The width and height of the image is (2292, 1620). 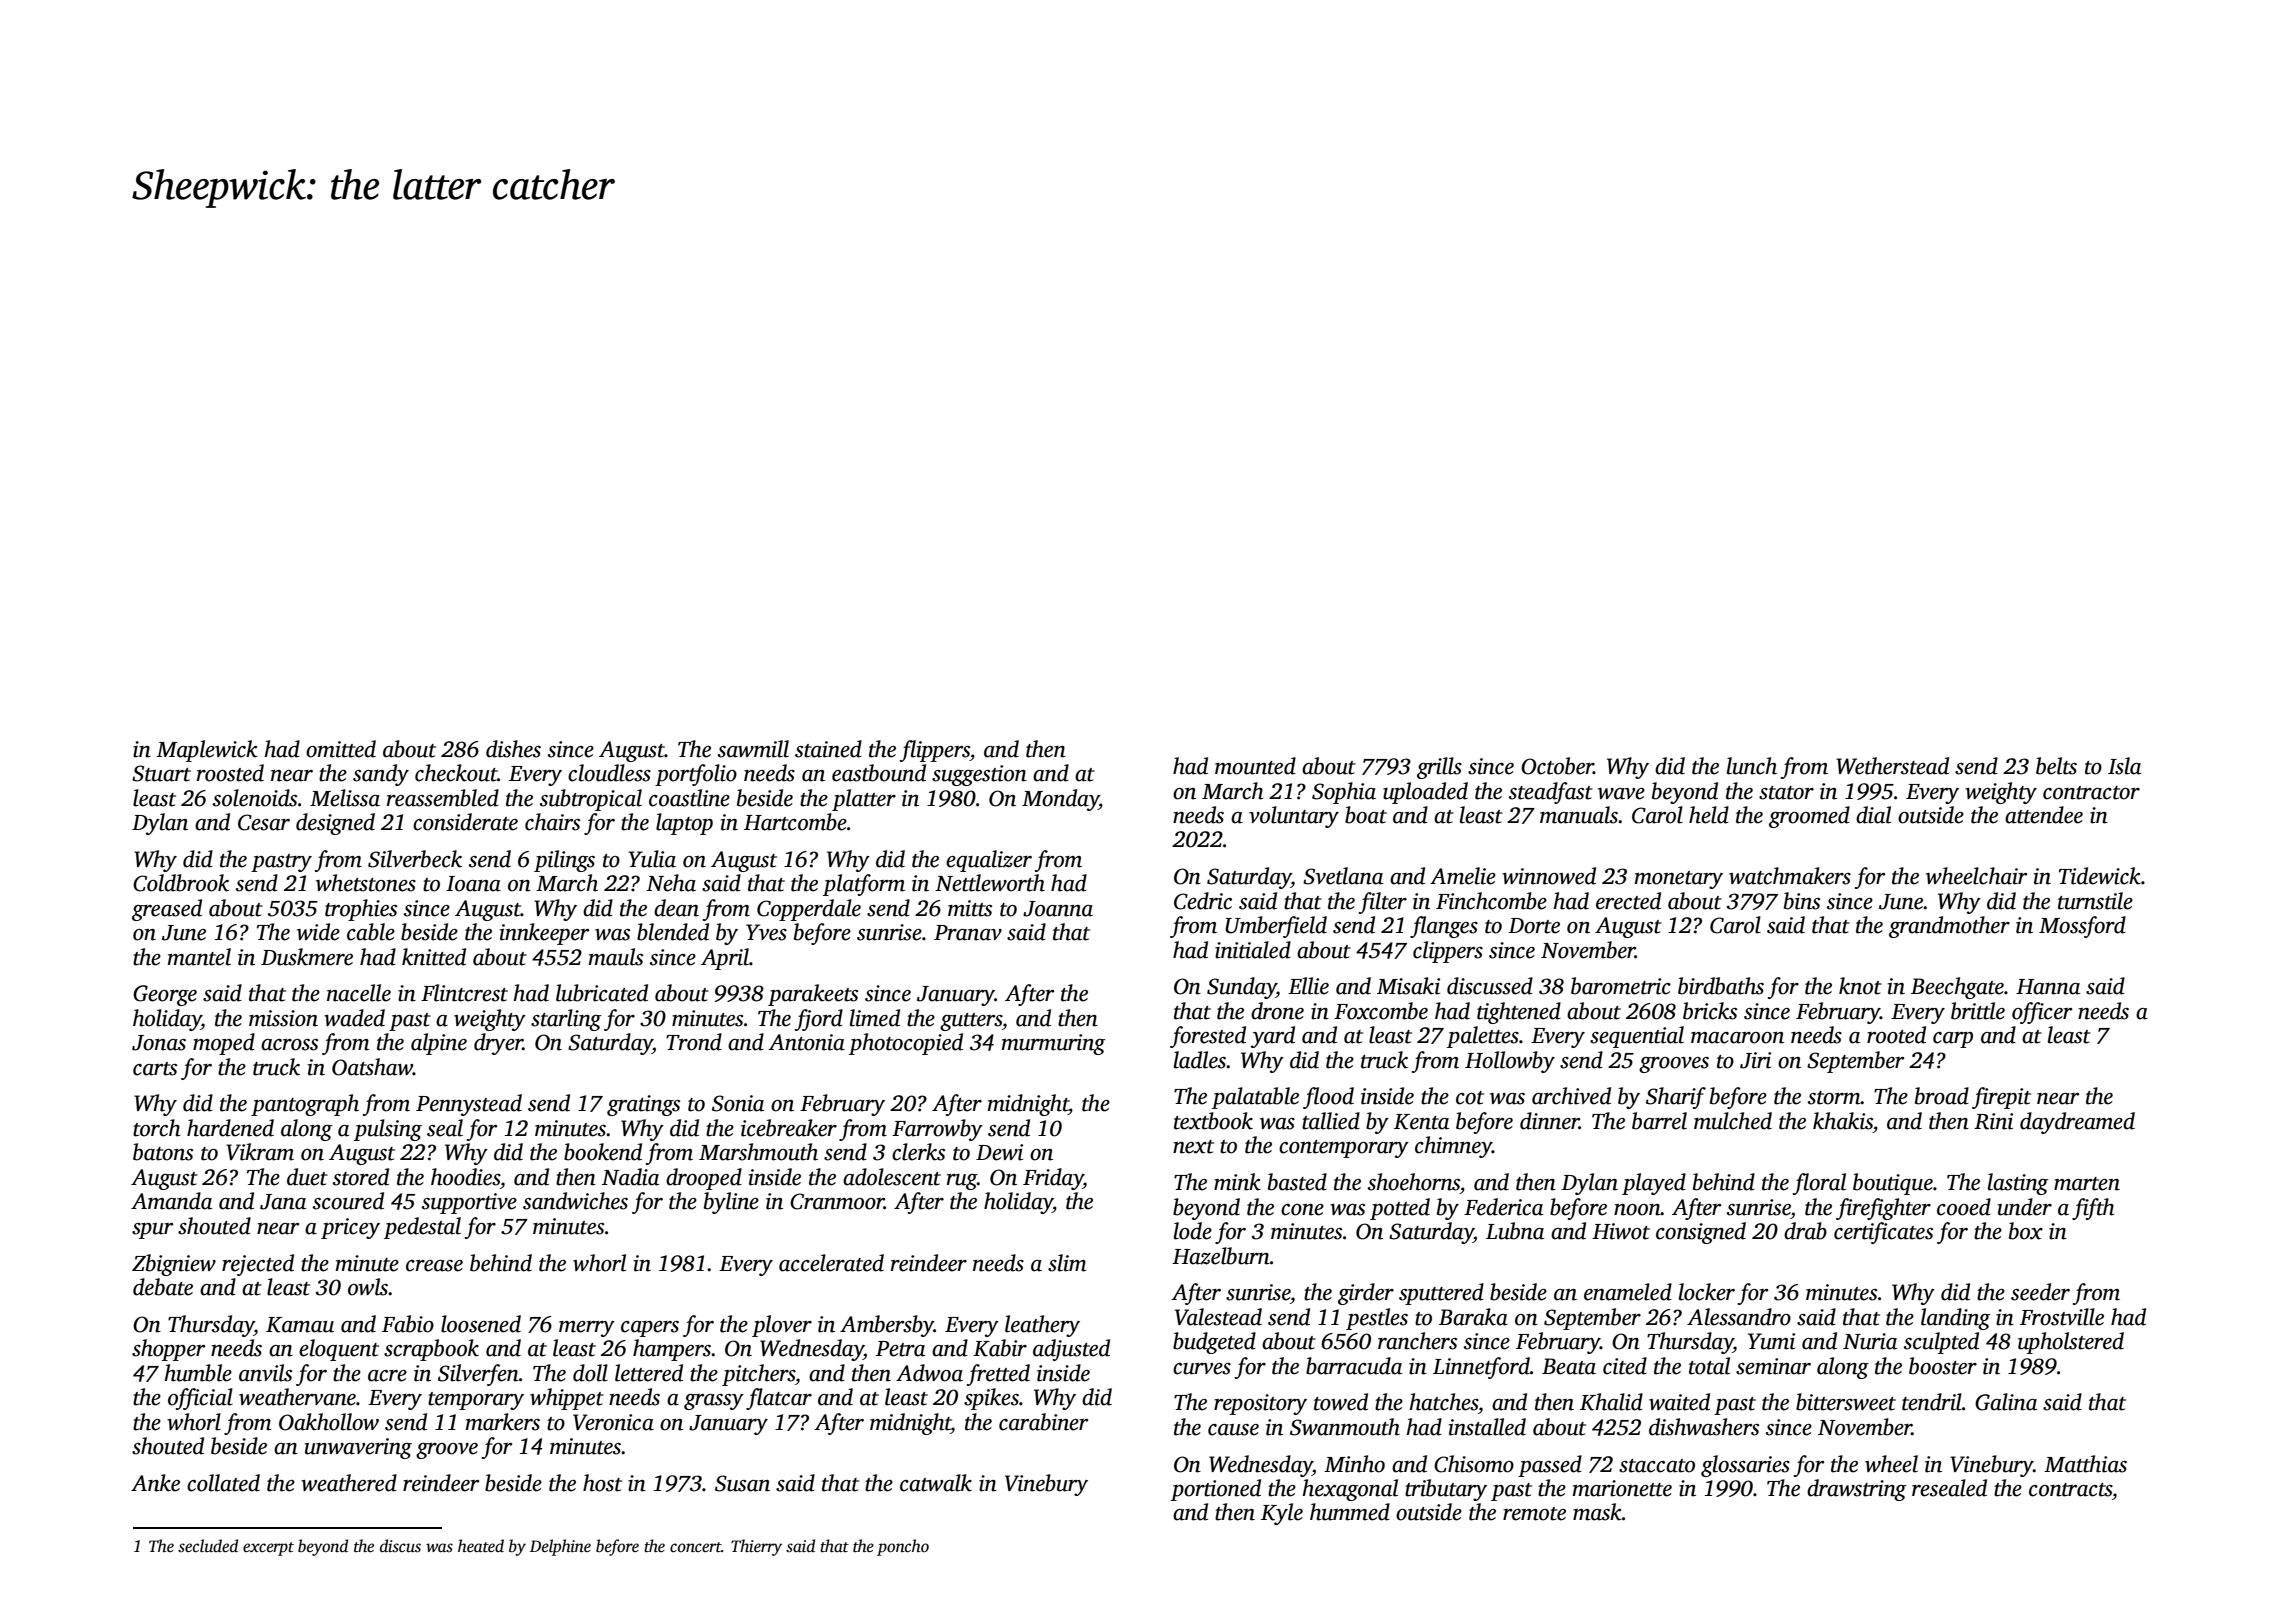 I want to click on contracts, so click(x=2070, y=1490).
